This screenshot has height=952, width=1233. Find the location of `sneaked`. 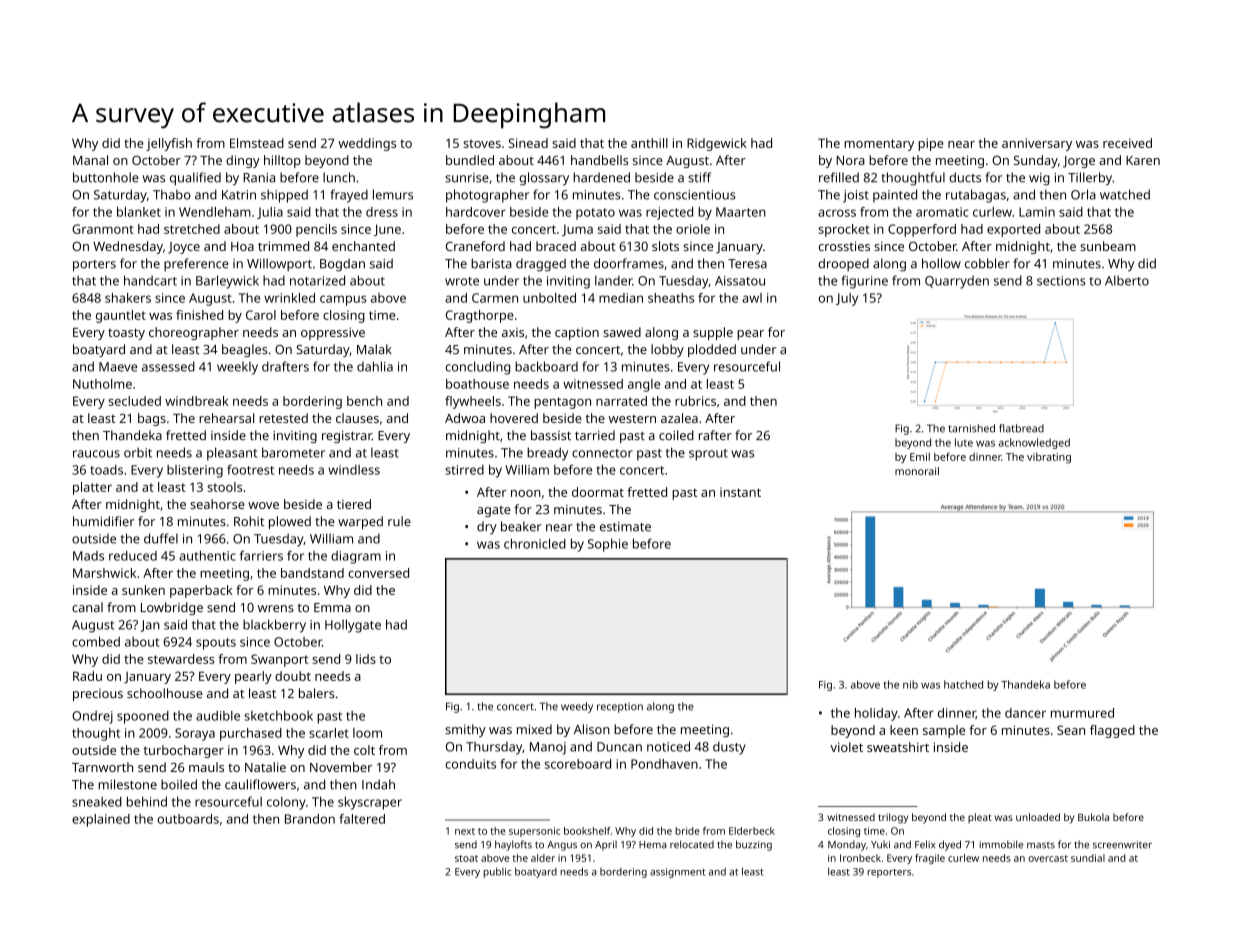

sneaked is located at coordinates (97, 802).
